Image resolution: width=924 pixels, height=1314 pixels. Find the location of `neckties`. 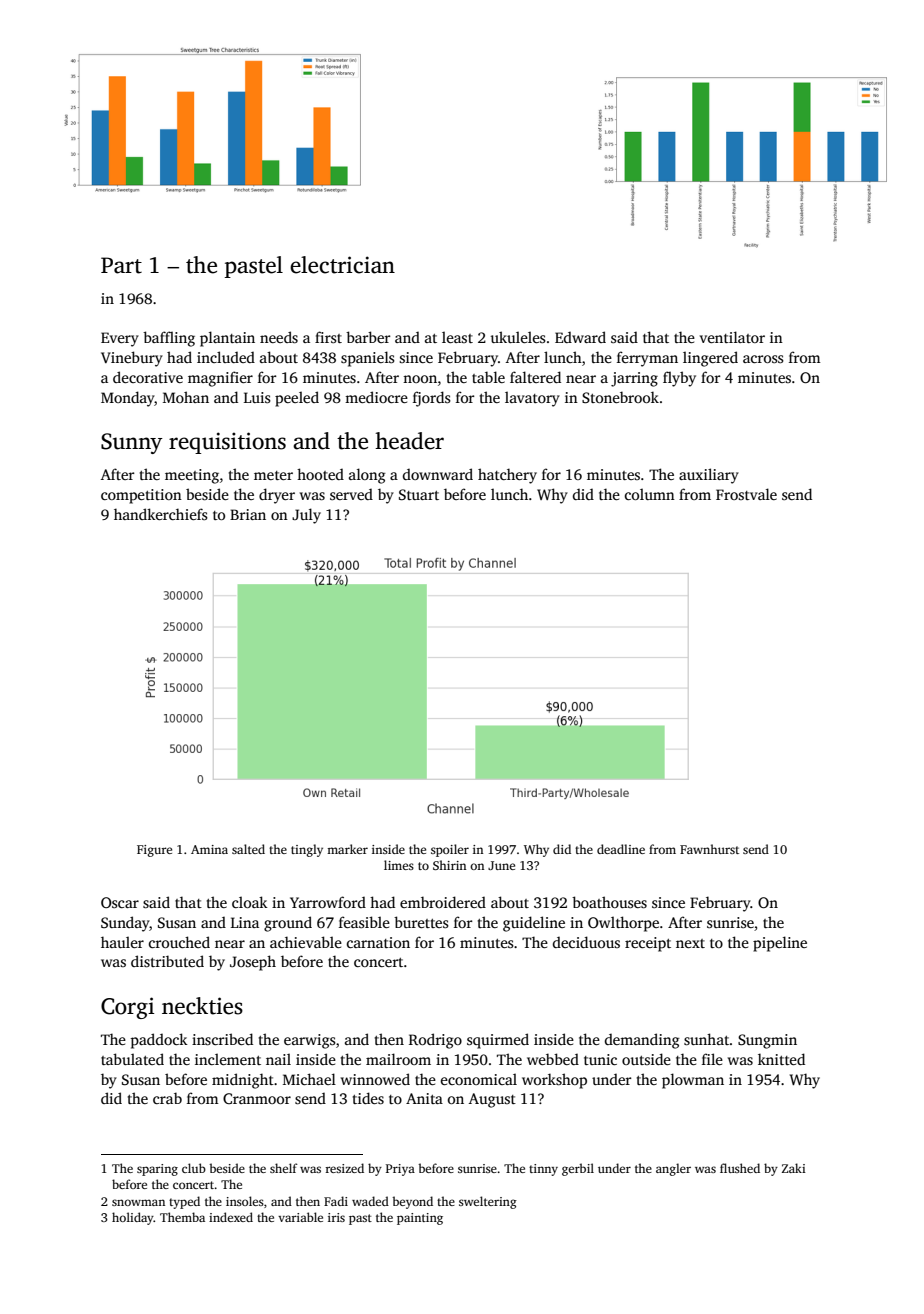

neckties is located at coordinates (202, 1006).
